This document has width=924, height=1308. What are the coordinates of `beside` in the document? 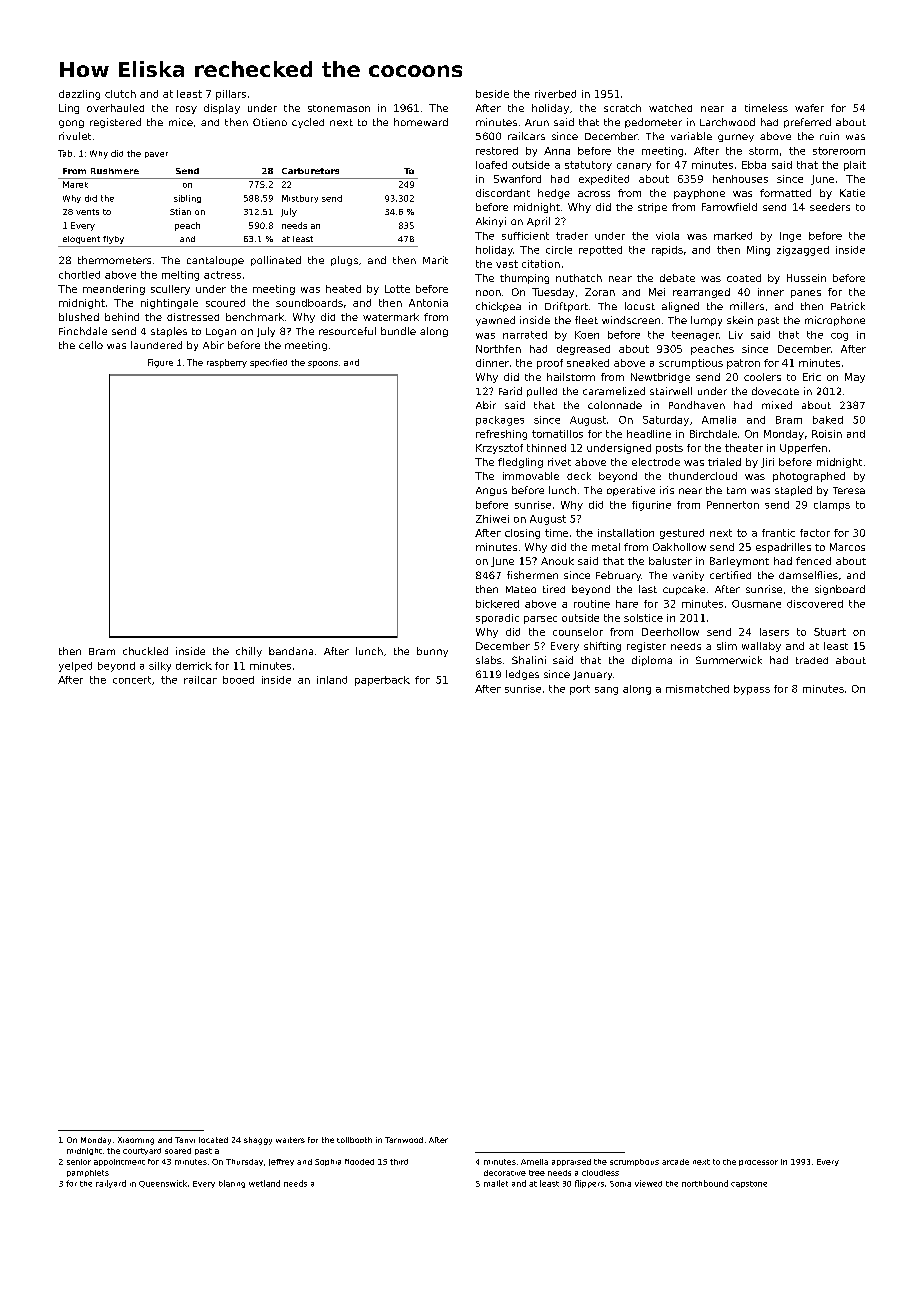 It's located at (492, 94).
